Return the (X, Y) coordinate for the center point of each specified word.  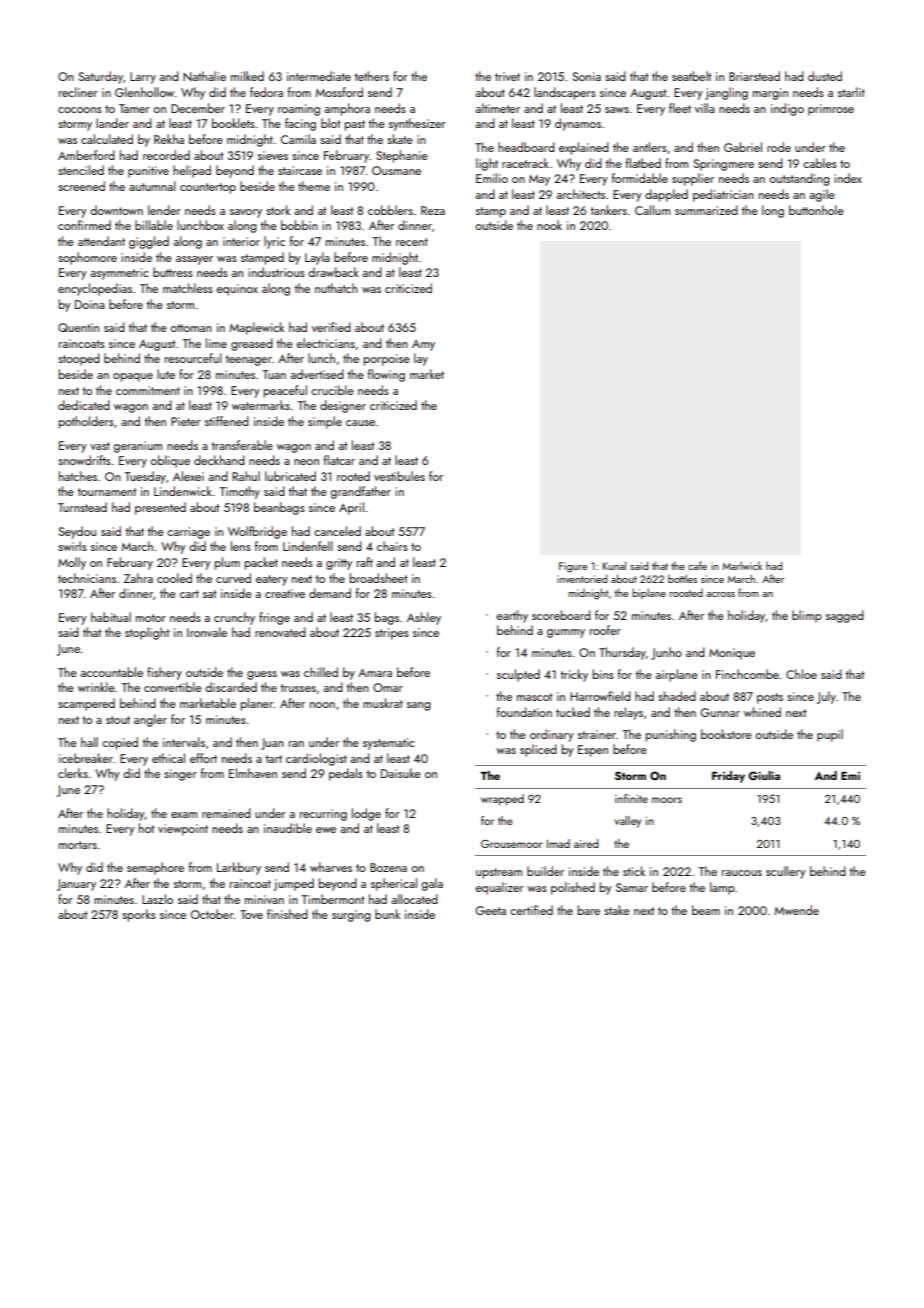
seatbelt (692, 76)
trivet (507, 76)
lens (241, 546)
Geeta (491, 910)
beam (706, 910)
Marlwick (742, 565)
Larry (143, 78)
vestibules (399, 476)
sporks (139, 915)
